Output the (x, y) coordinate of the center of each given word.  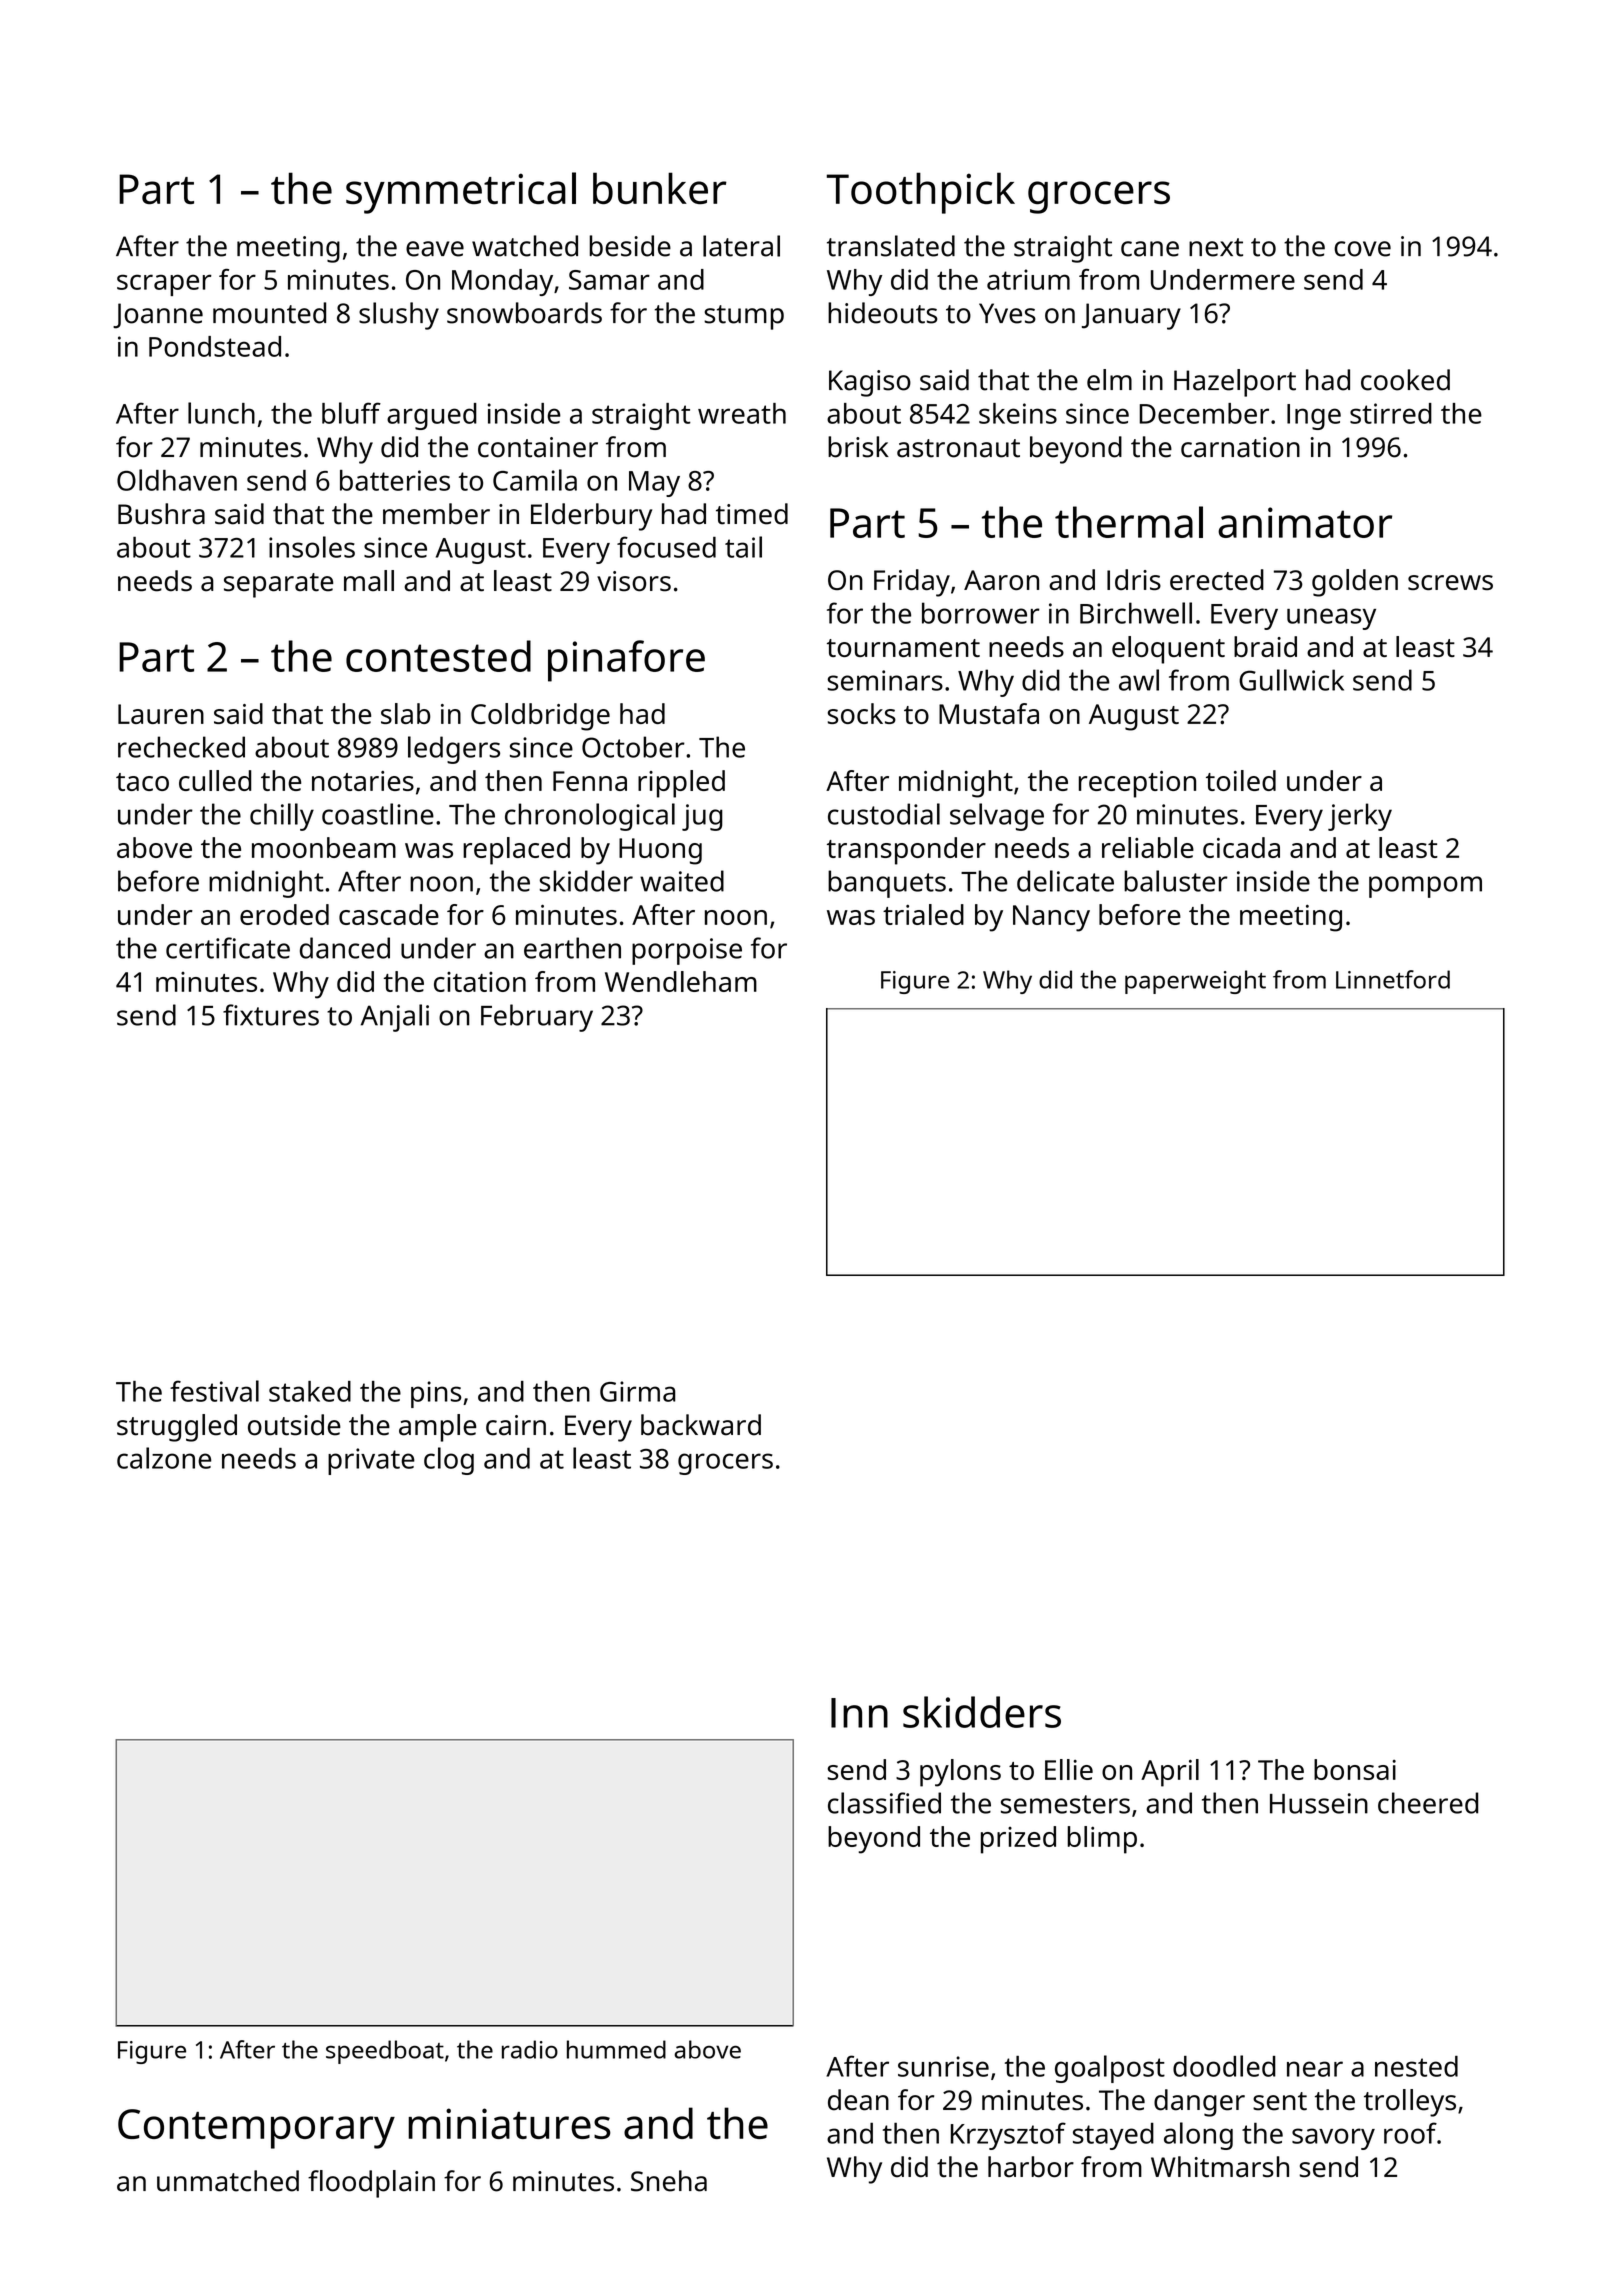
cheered (1428, 1803)
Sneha (669, 2181)
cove (1362, 249)
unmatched (228, 2181)
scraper (164, 285)
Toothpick (921, 193)
